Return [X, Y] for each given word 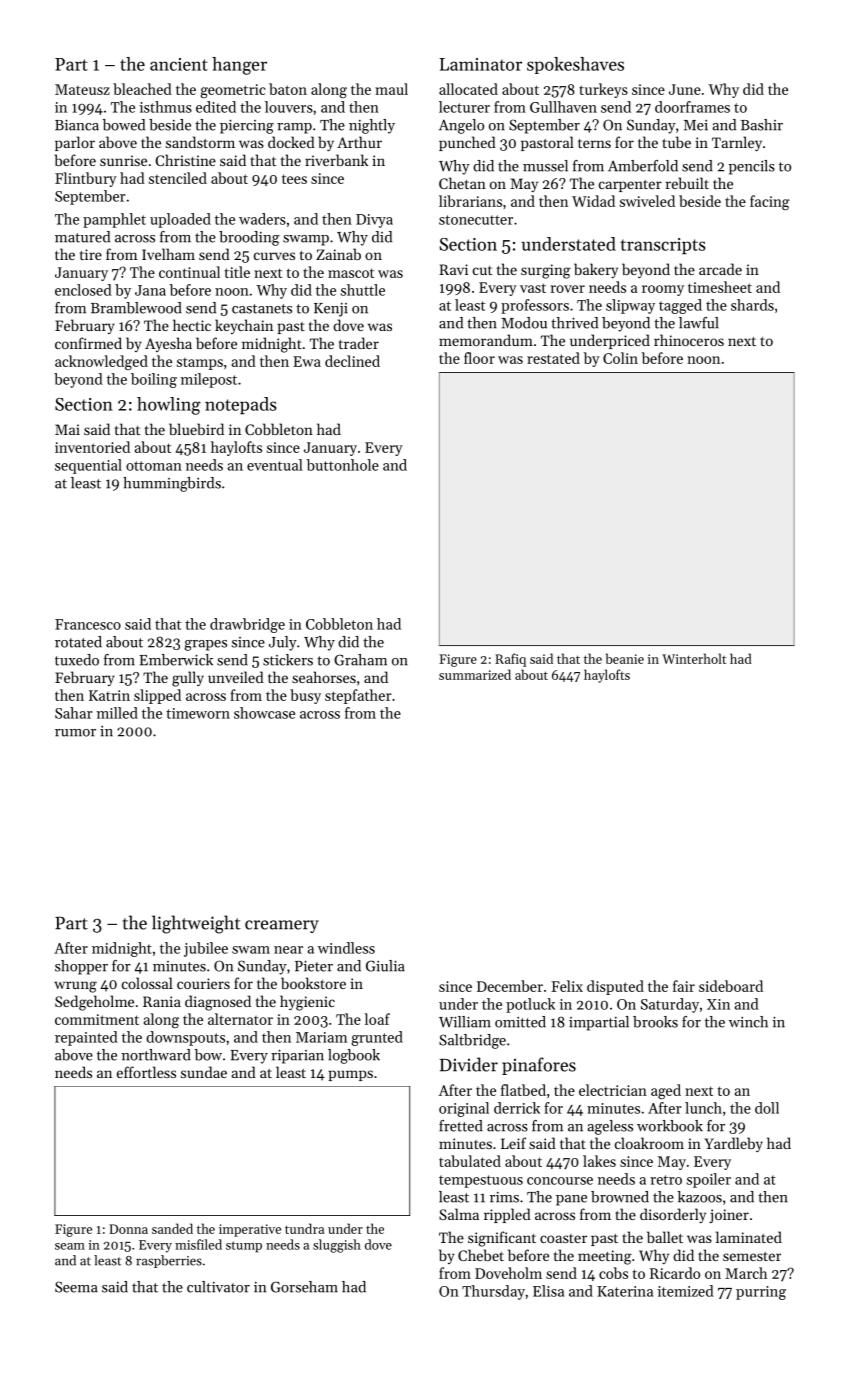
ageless [610, 1127]
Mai [67, 429]
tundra [304, 1228]
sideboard [731, 986]
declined [352, 361]
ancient [179, 64]
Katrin [109, 695]
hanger [239, 66]
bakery [596, 270]
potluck [530, 1005]
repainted [86, 1038]
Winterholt [694, 658]
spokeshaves [575, 65]
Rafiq [510, 660]
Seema [76, 1287]
